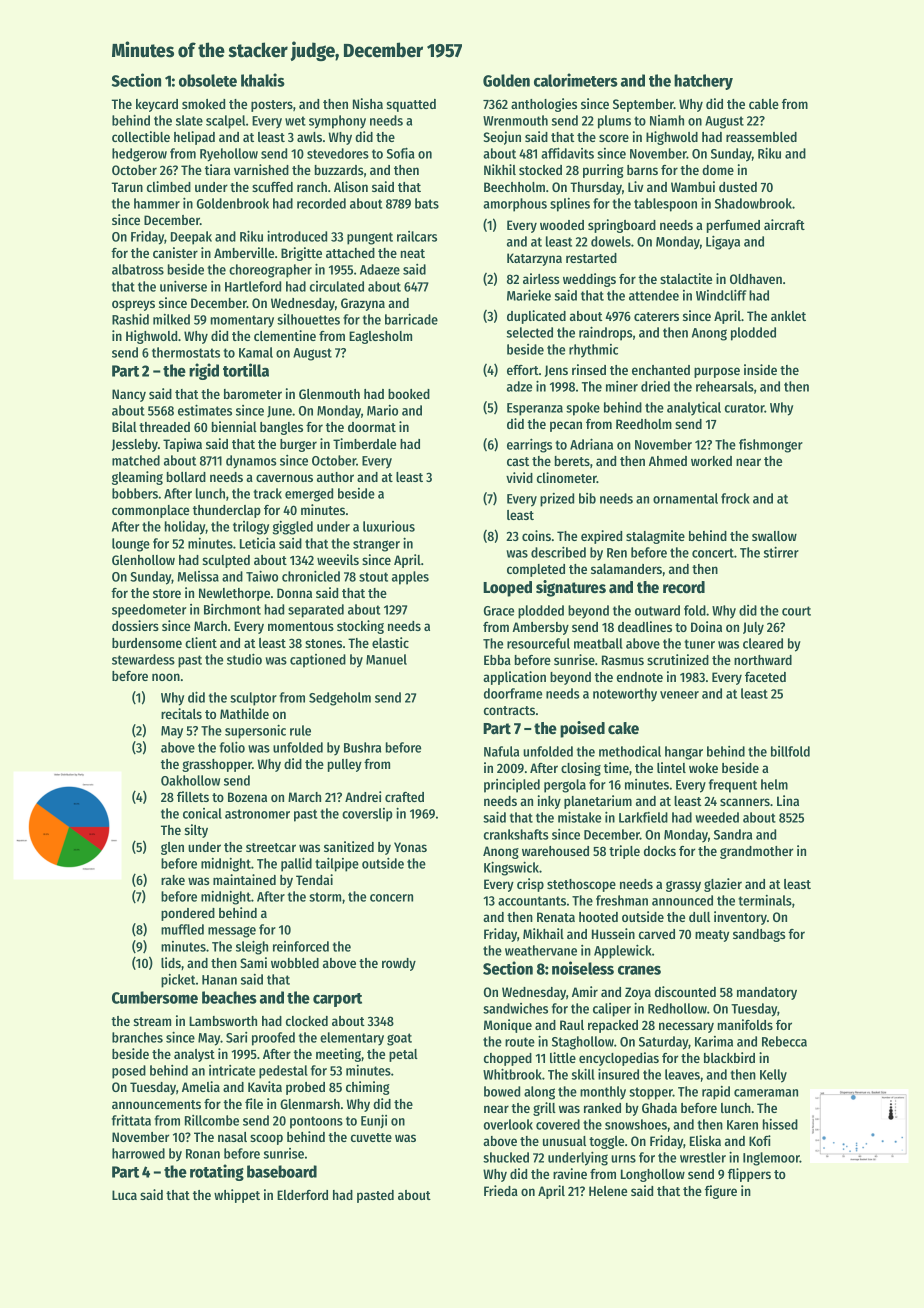 The width and height of the screenshot is (924, 1308). I want to click on weddings, so click(589, 280).
